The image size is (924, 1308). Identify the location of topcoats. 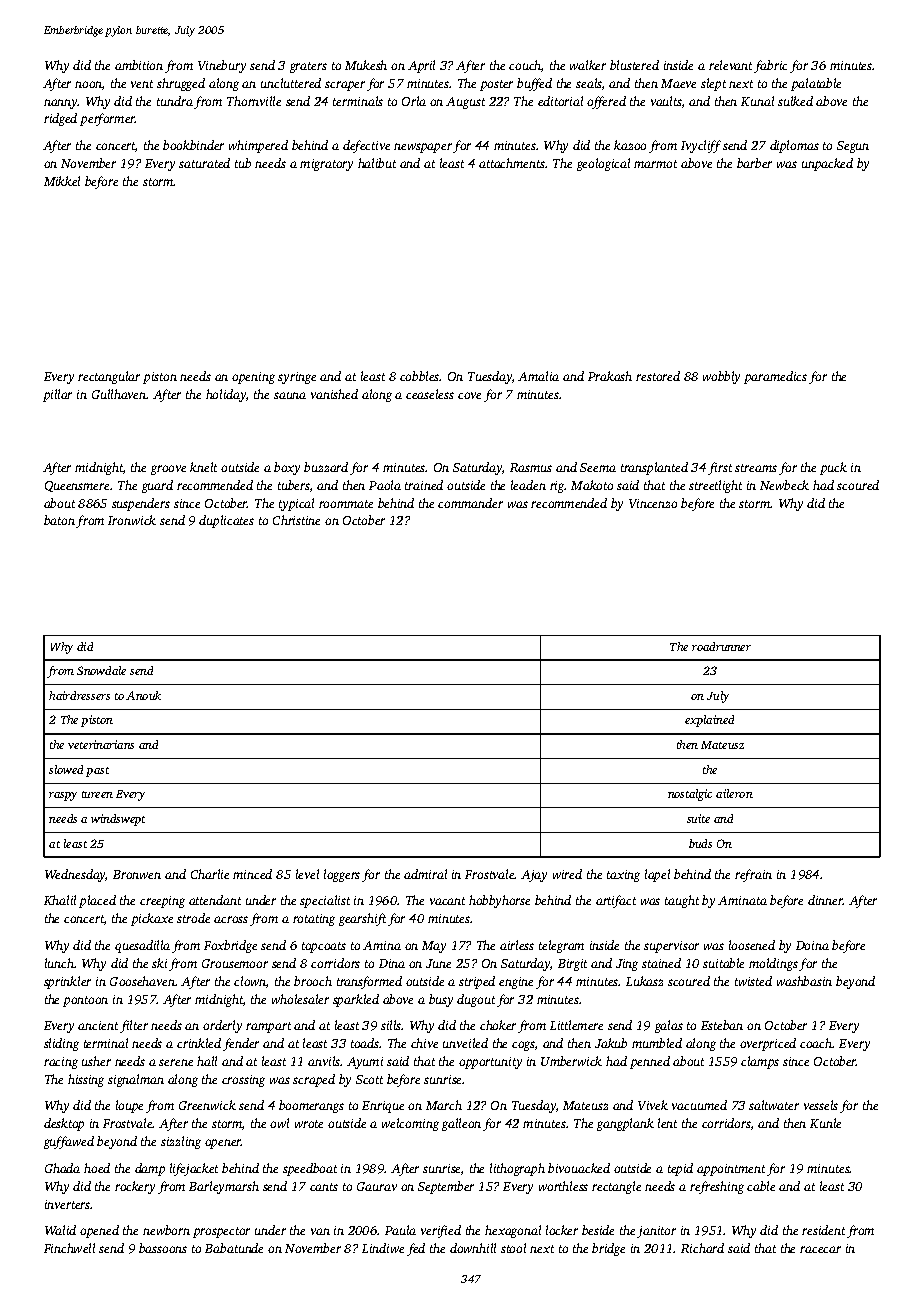
(324, 947).
